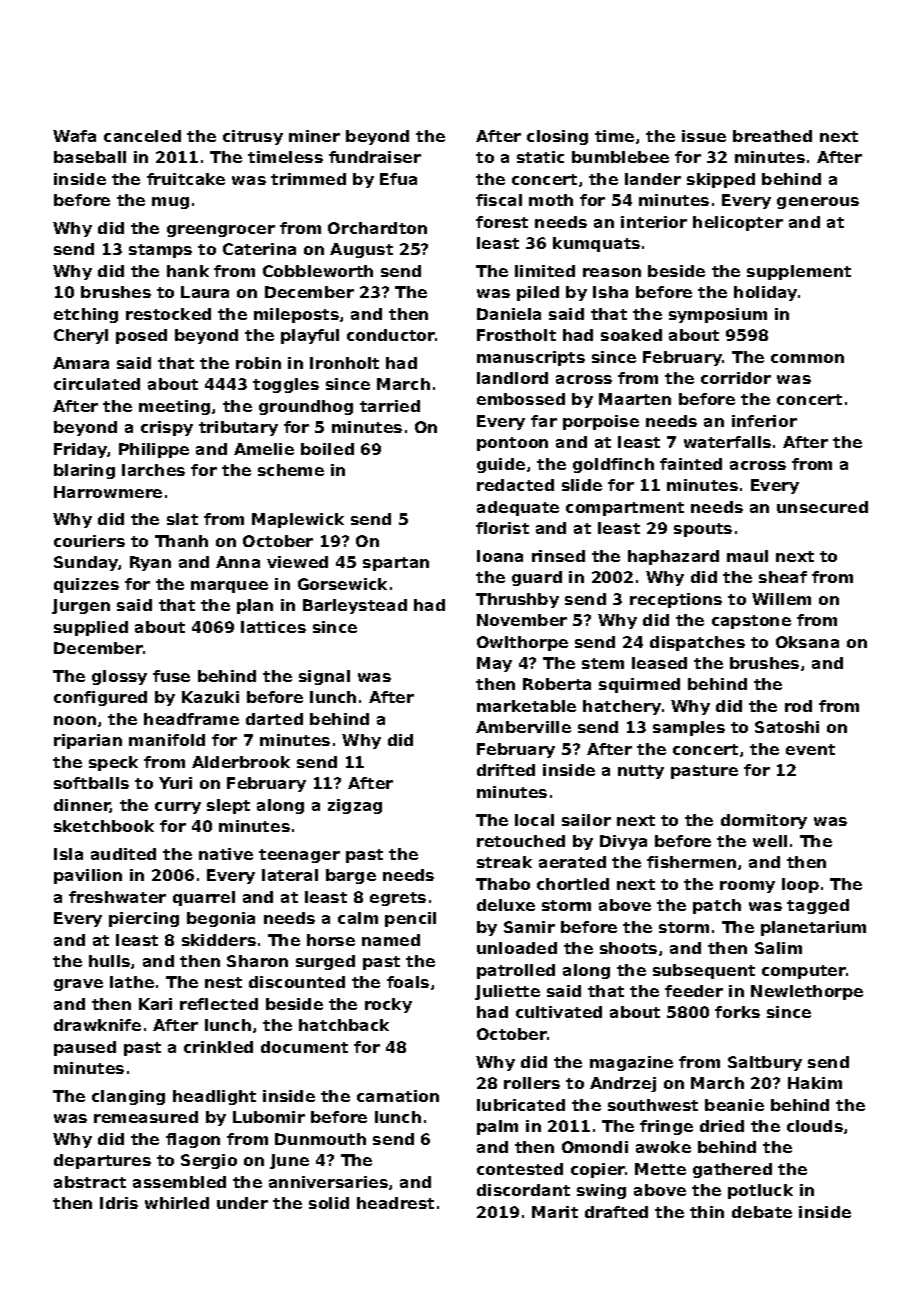  I want to click on forest, so click(502, 222).
